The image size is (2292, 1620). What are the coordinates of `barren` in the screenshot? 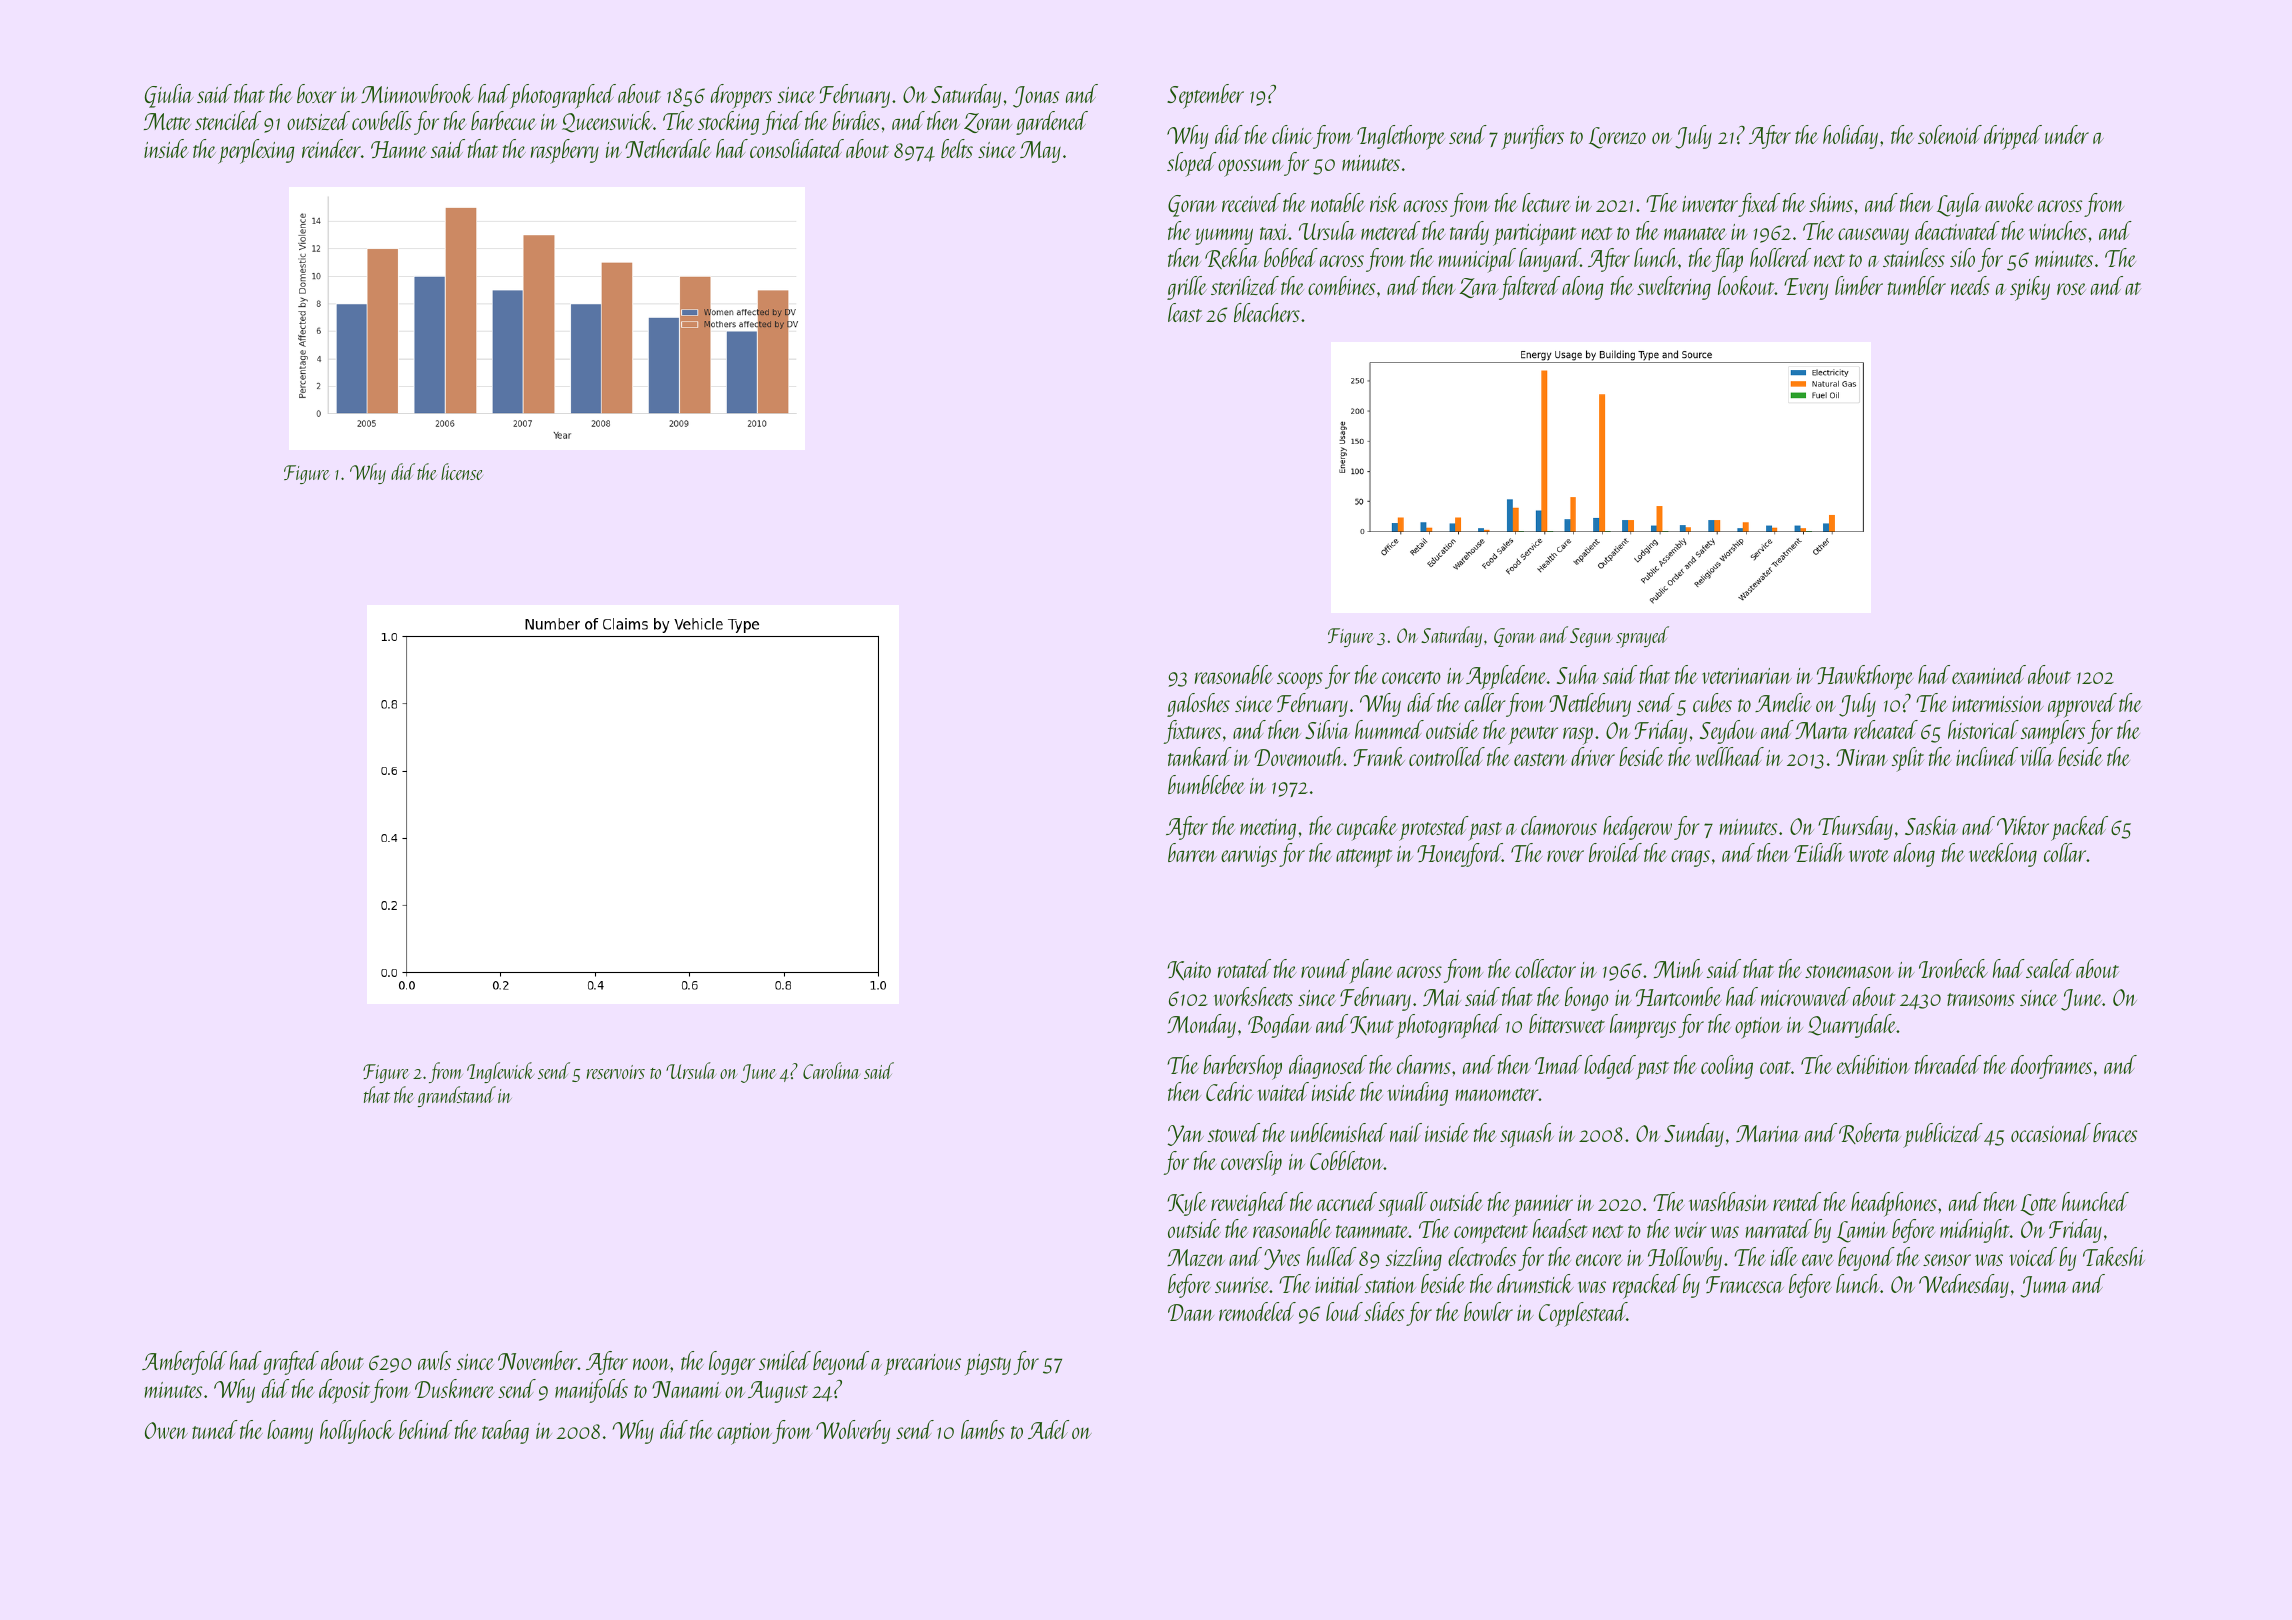 It's located at (1192, 852).
